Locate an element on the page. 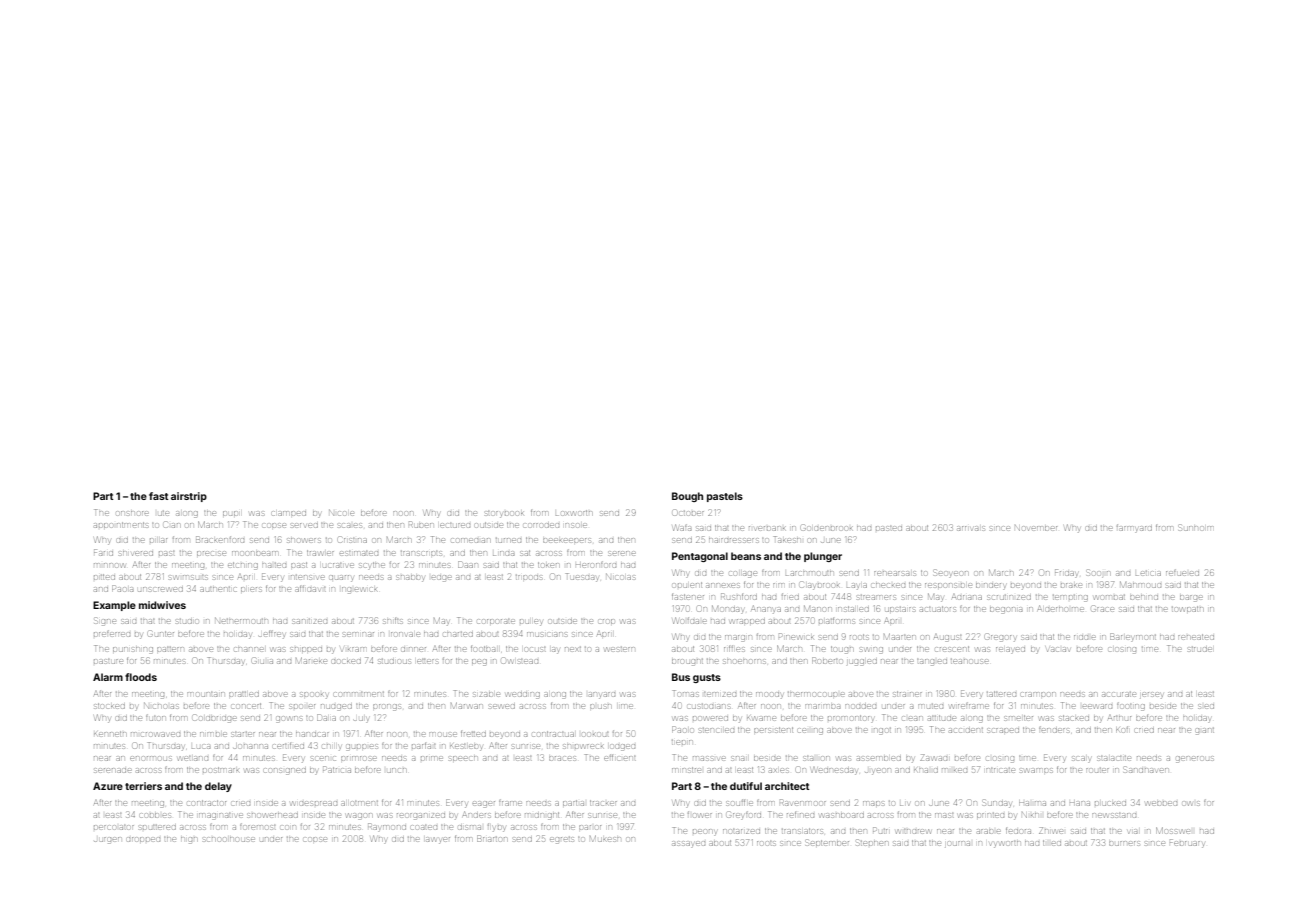  November is located at coordinates (1036, 528).
